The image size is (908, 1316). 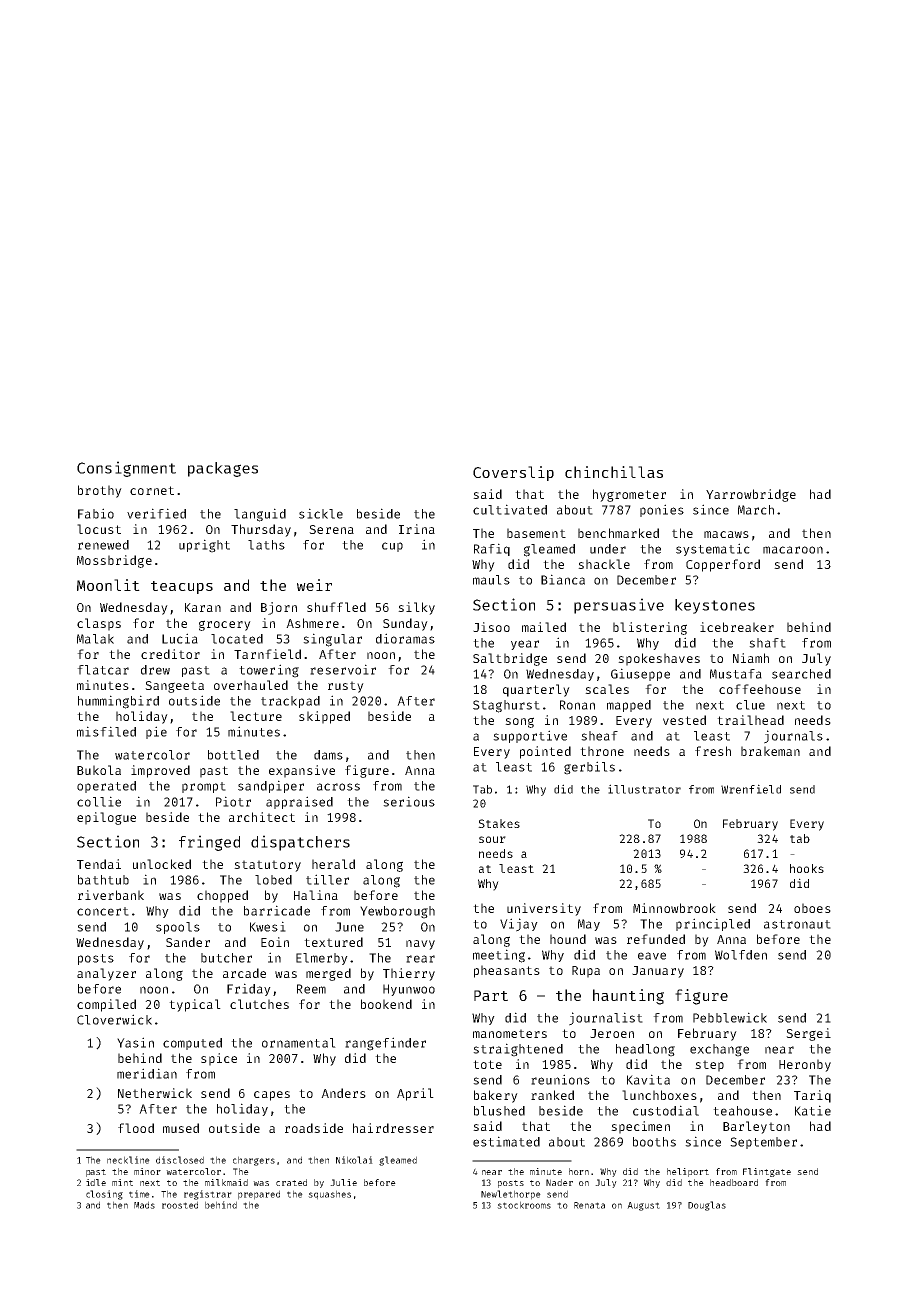 I want to click on Flintgate, so click(x=767, y=1172).
